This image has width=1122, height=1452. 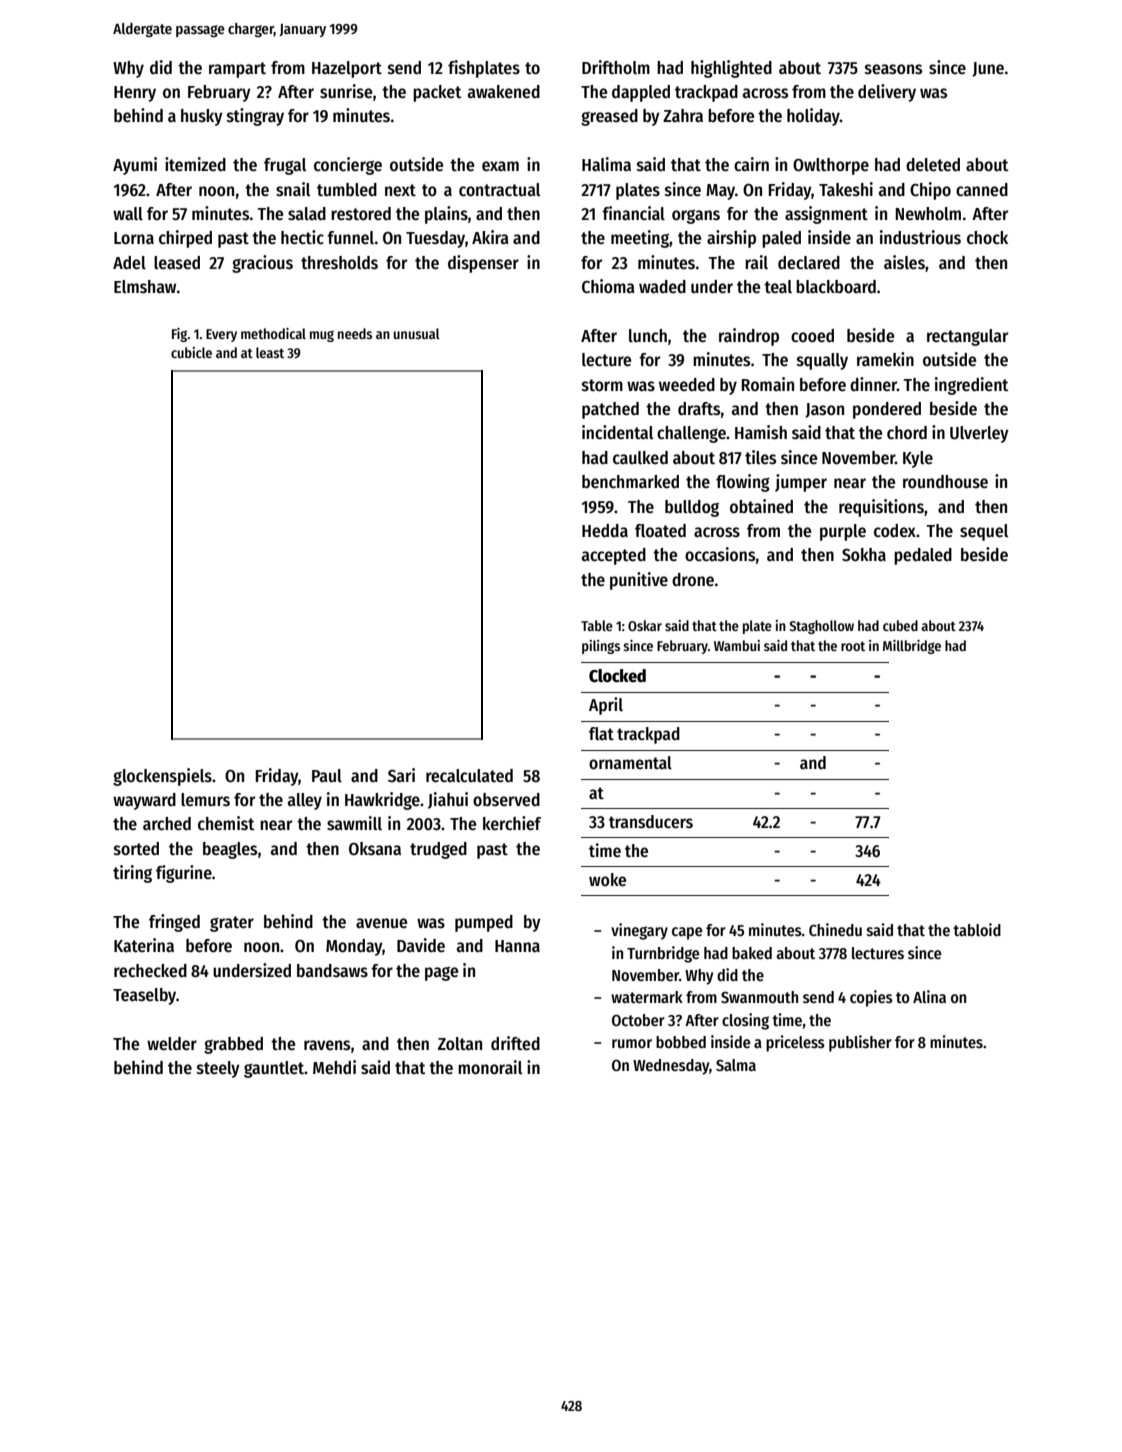 I want to click on Wednesday, so click(x=671, y=1067).
